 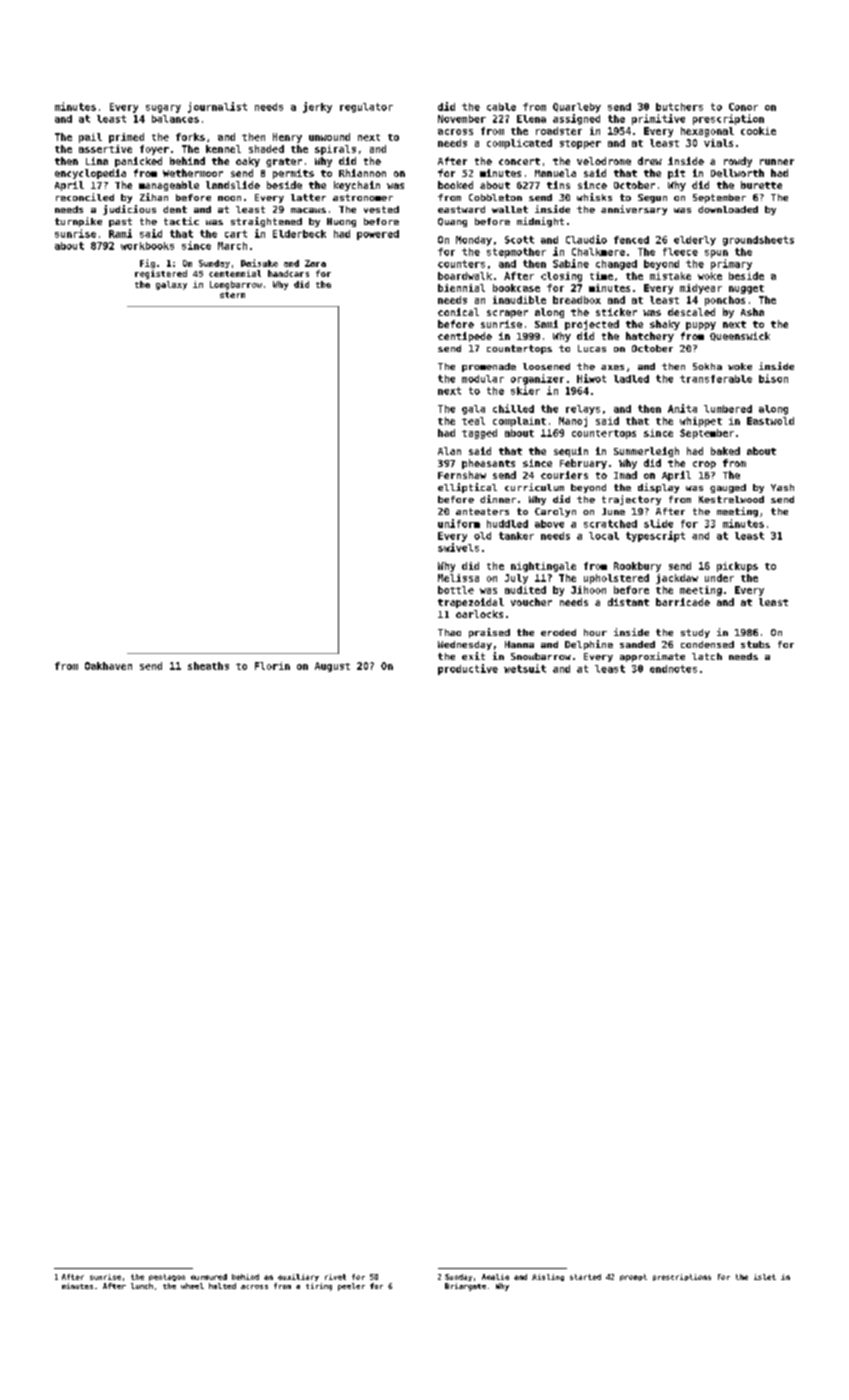 I want to click on booked, so click(x=455, y=185).
